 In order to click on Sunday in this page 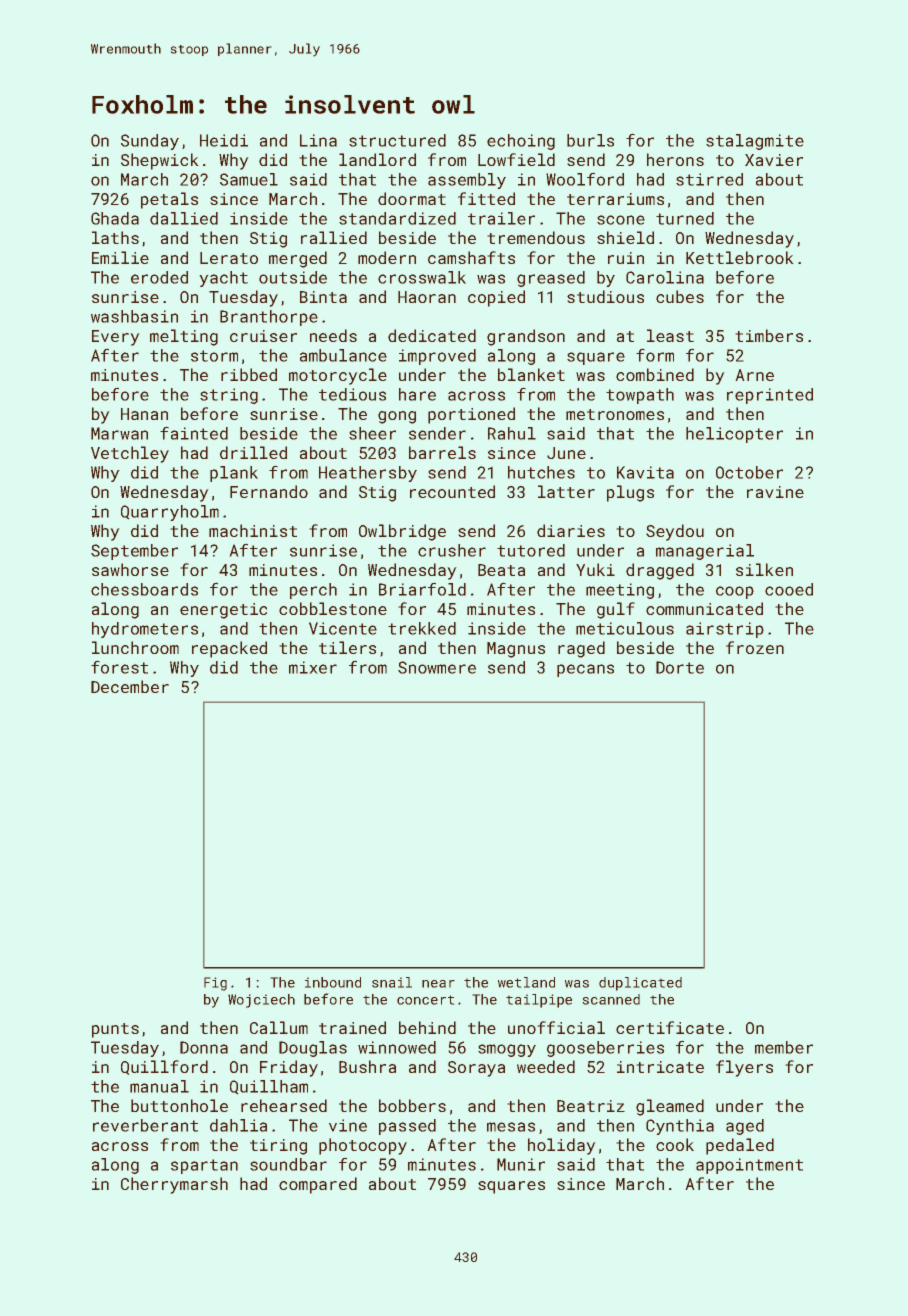, I will do `click(150, 142)`.
